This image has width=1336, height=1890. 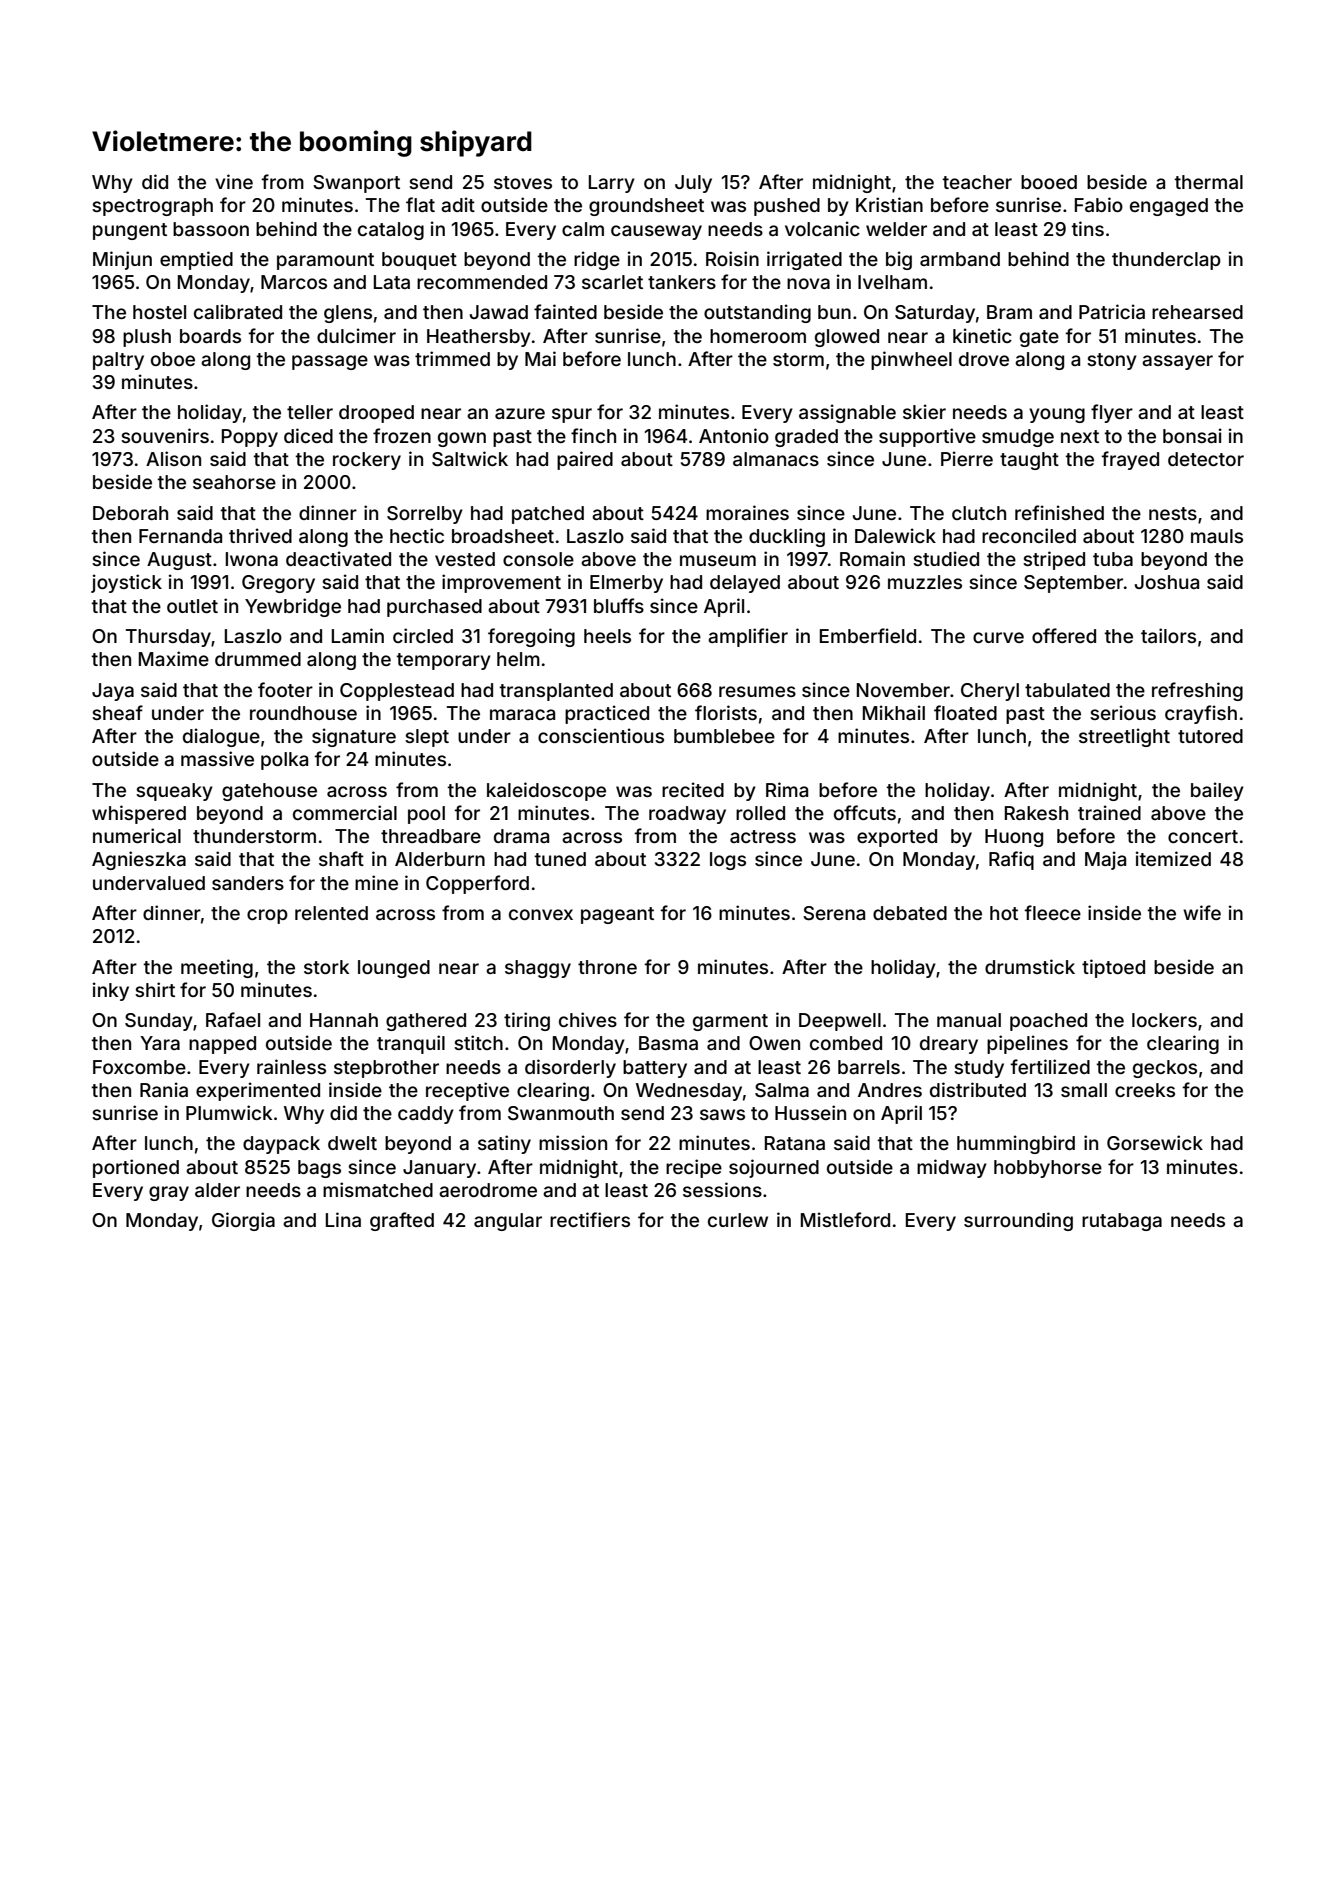 What do you see at coordinates (284, 761) in the image?
I see `polka` at bounding box center [284, 761].
